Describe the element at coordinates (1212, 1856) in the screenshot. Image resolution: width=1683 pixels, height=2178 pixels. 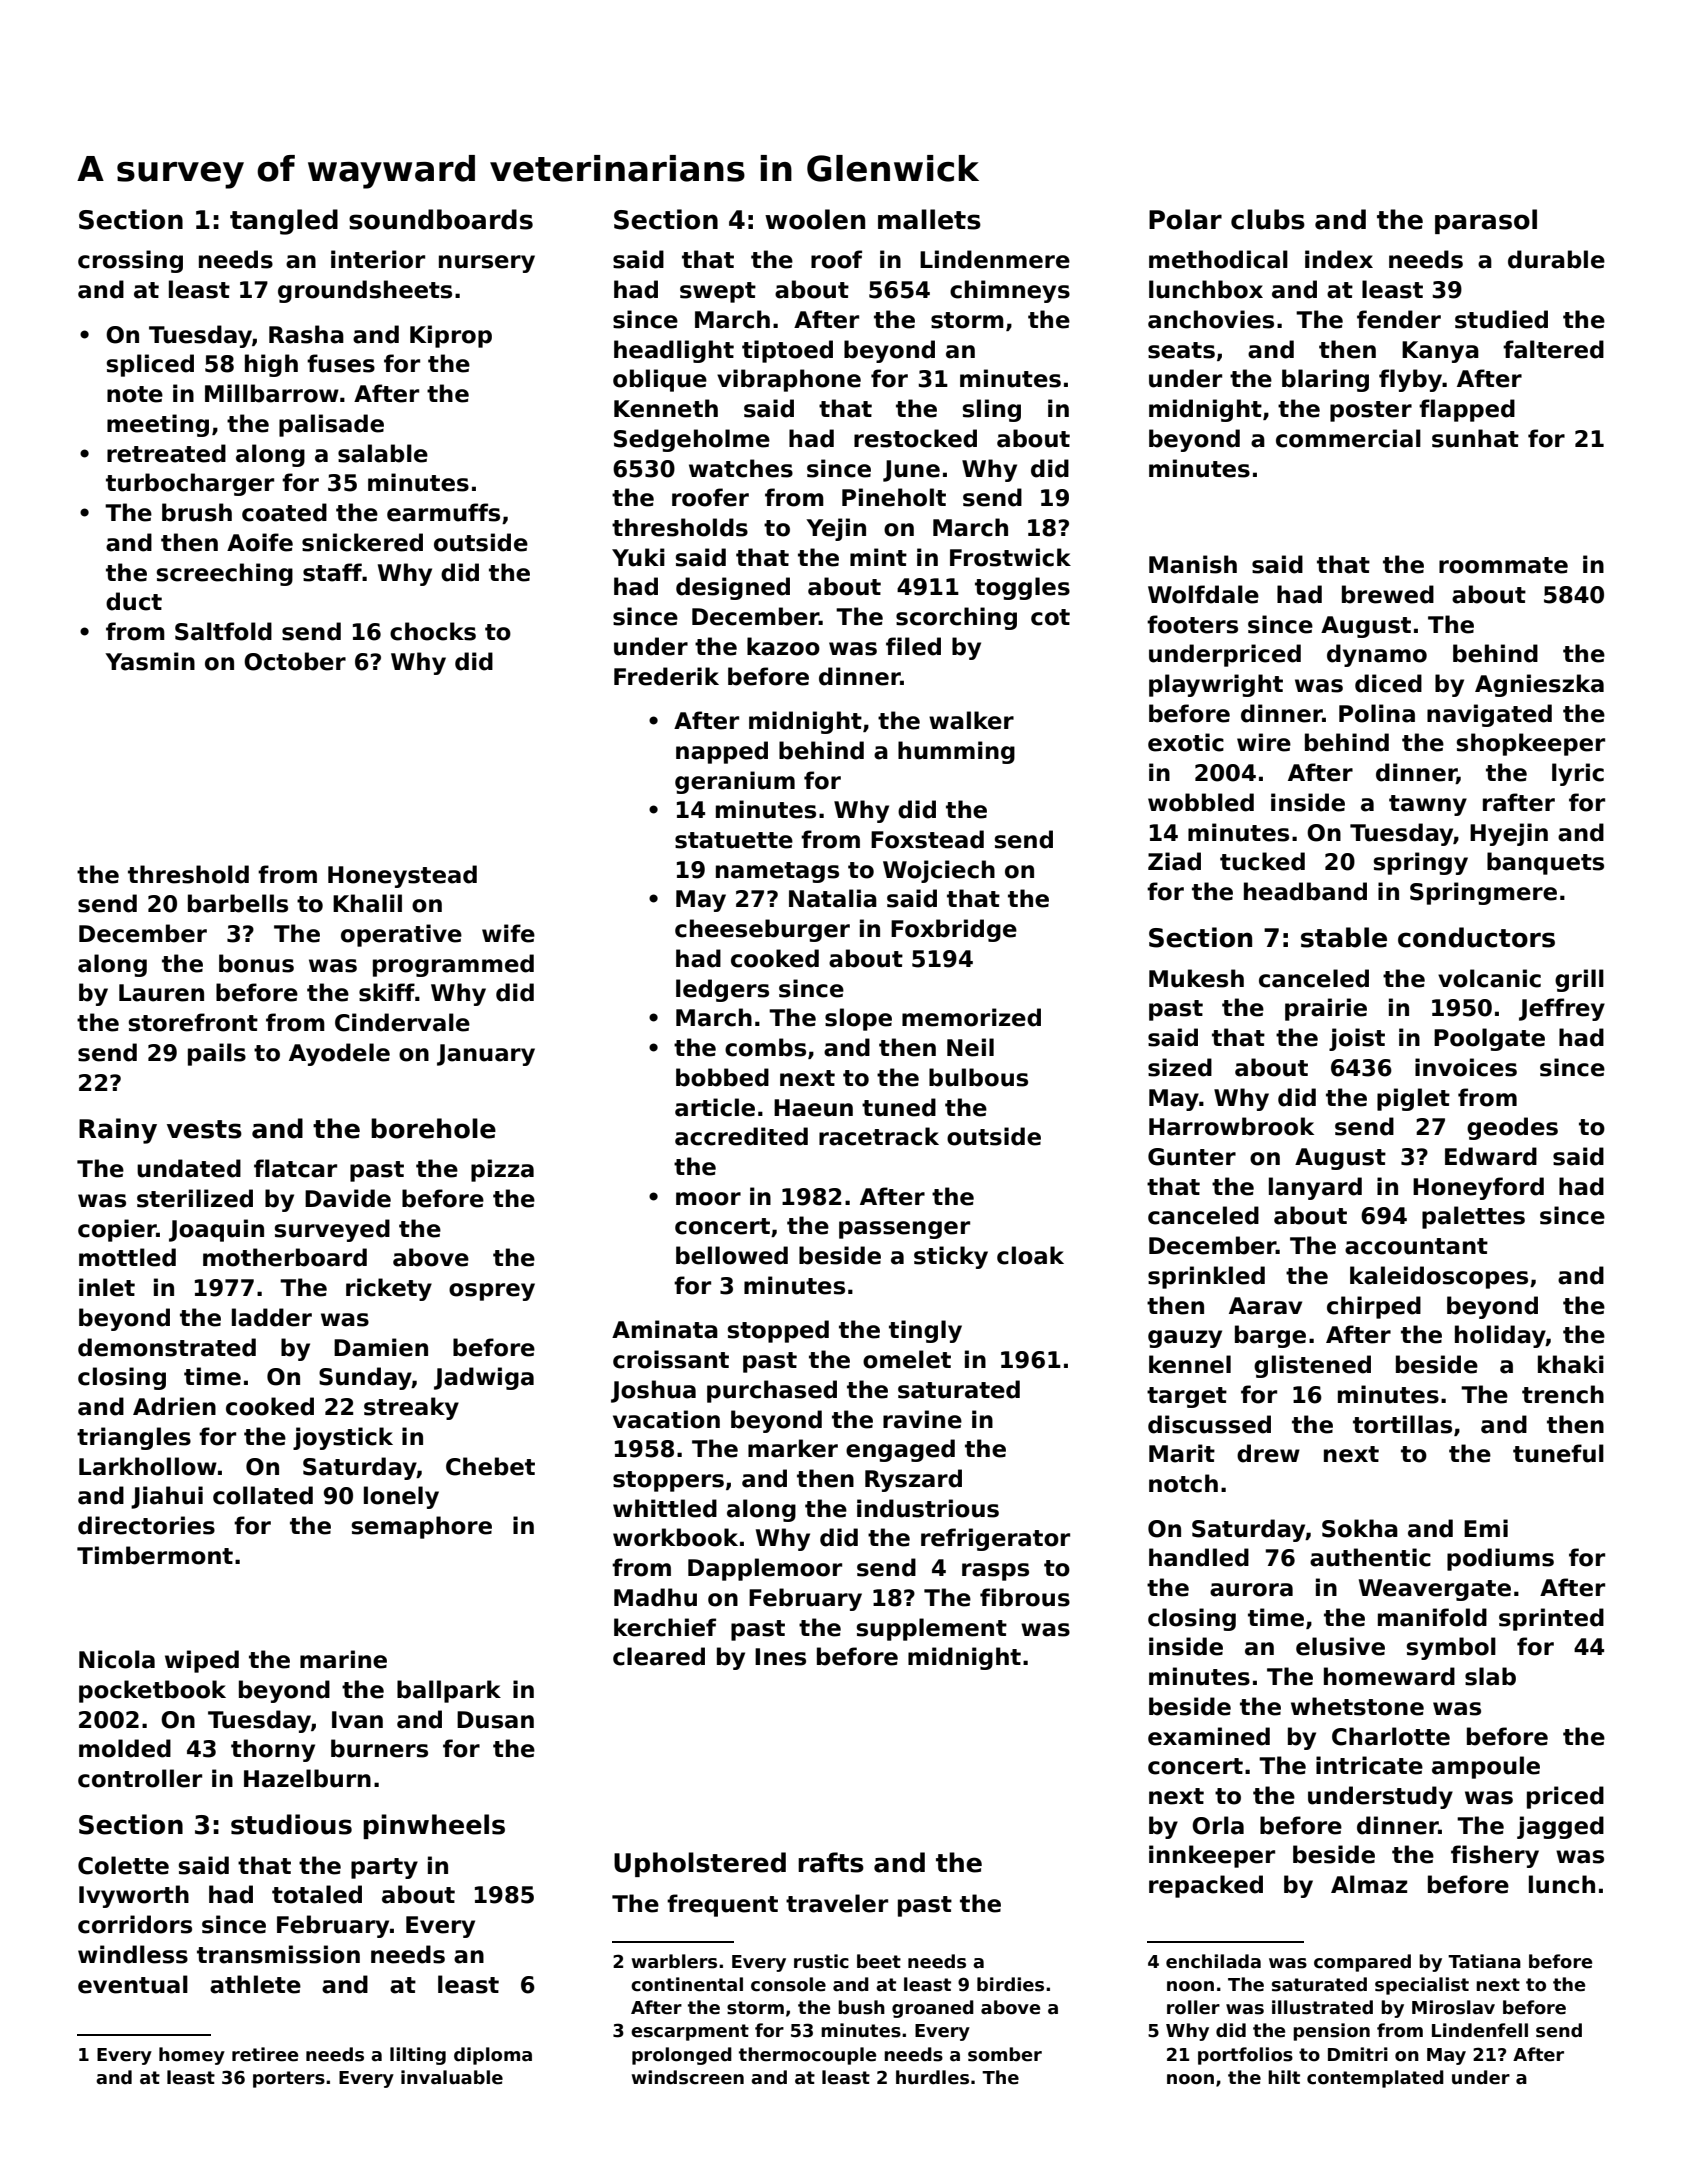
I see `innkeeper` at that location.
